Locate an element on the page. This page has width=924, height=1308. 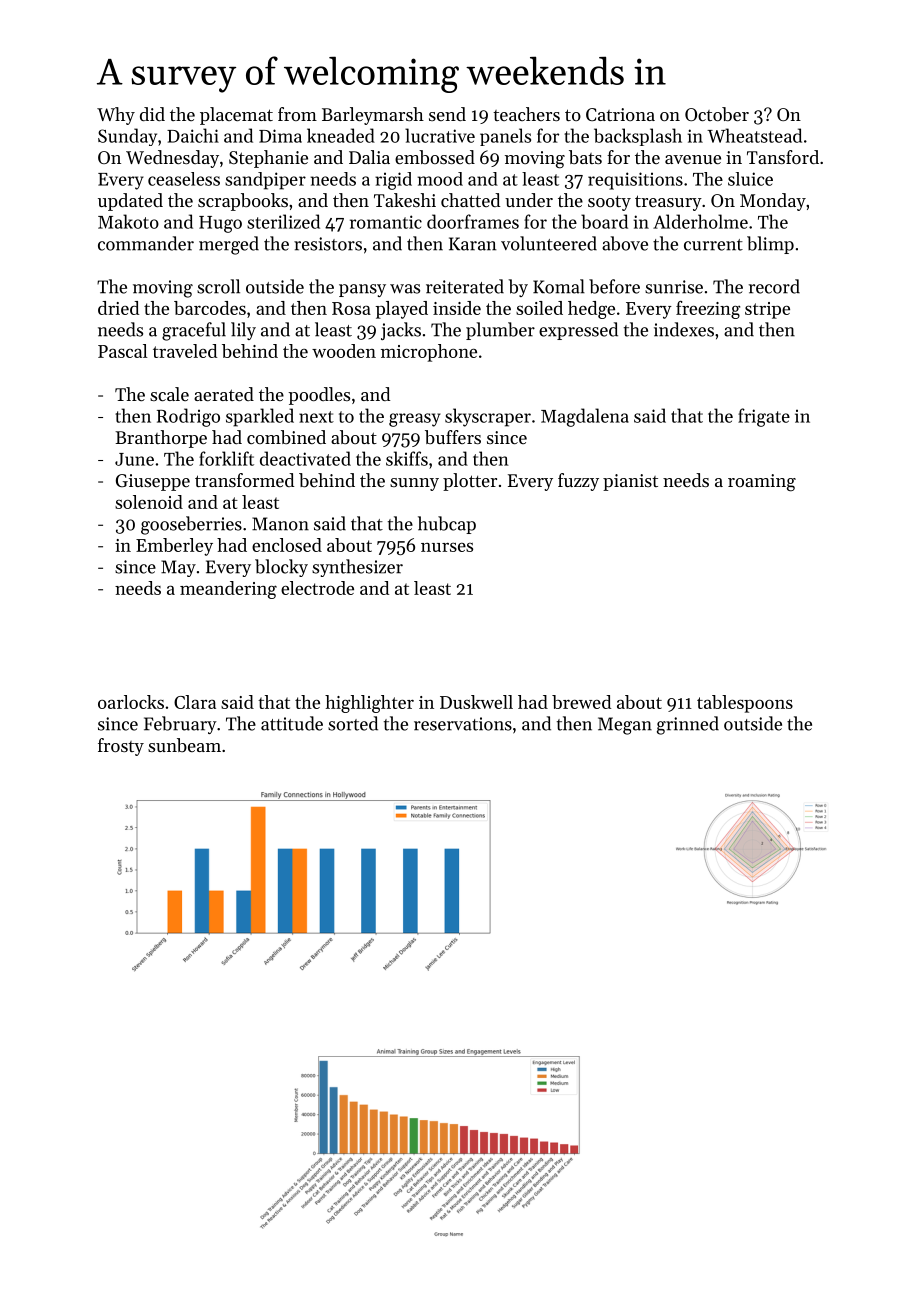
sunny is located at coordinates (414, 484).
